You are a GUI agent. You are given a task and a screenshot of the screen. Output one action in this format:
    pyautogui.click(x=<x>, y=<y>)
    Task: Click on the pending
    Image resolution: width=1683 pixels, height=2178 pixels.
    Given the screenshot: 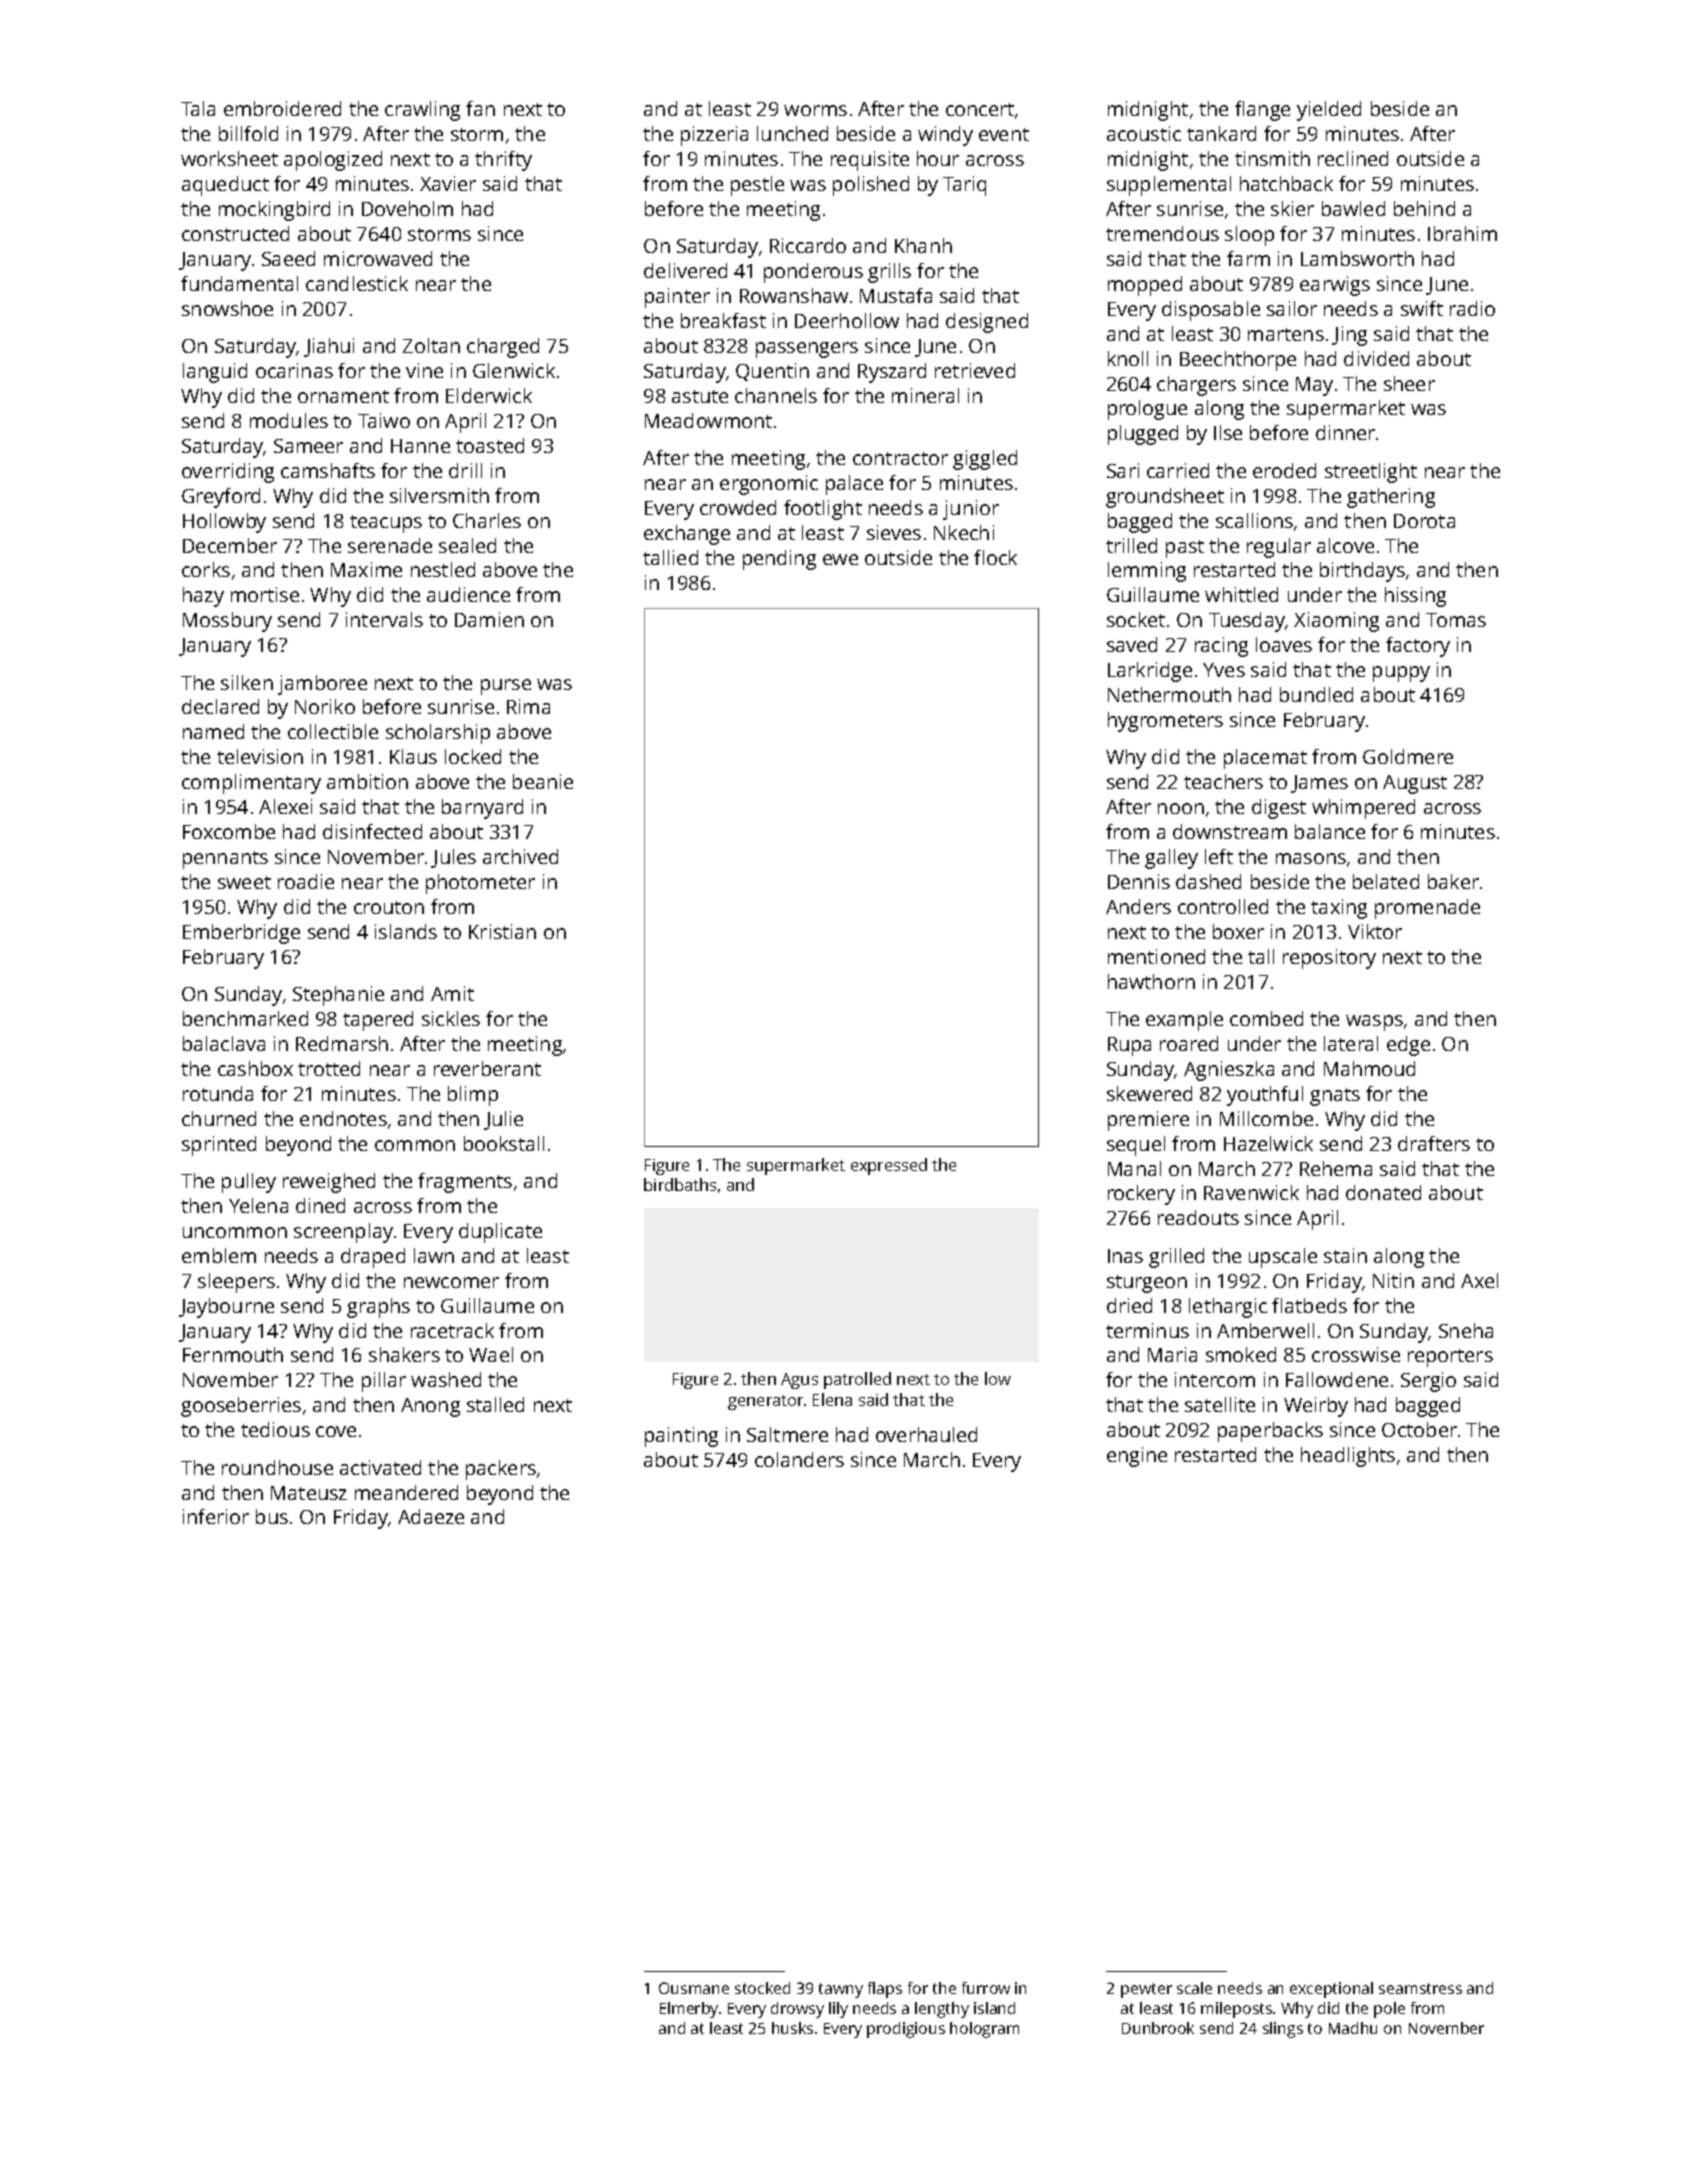 What is the action you would take?
    pyautogui.click(x=779, y=560)
